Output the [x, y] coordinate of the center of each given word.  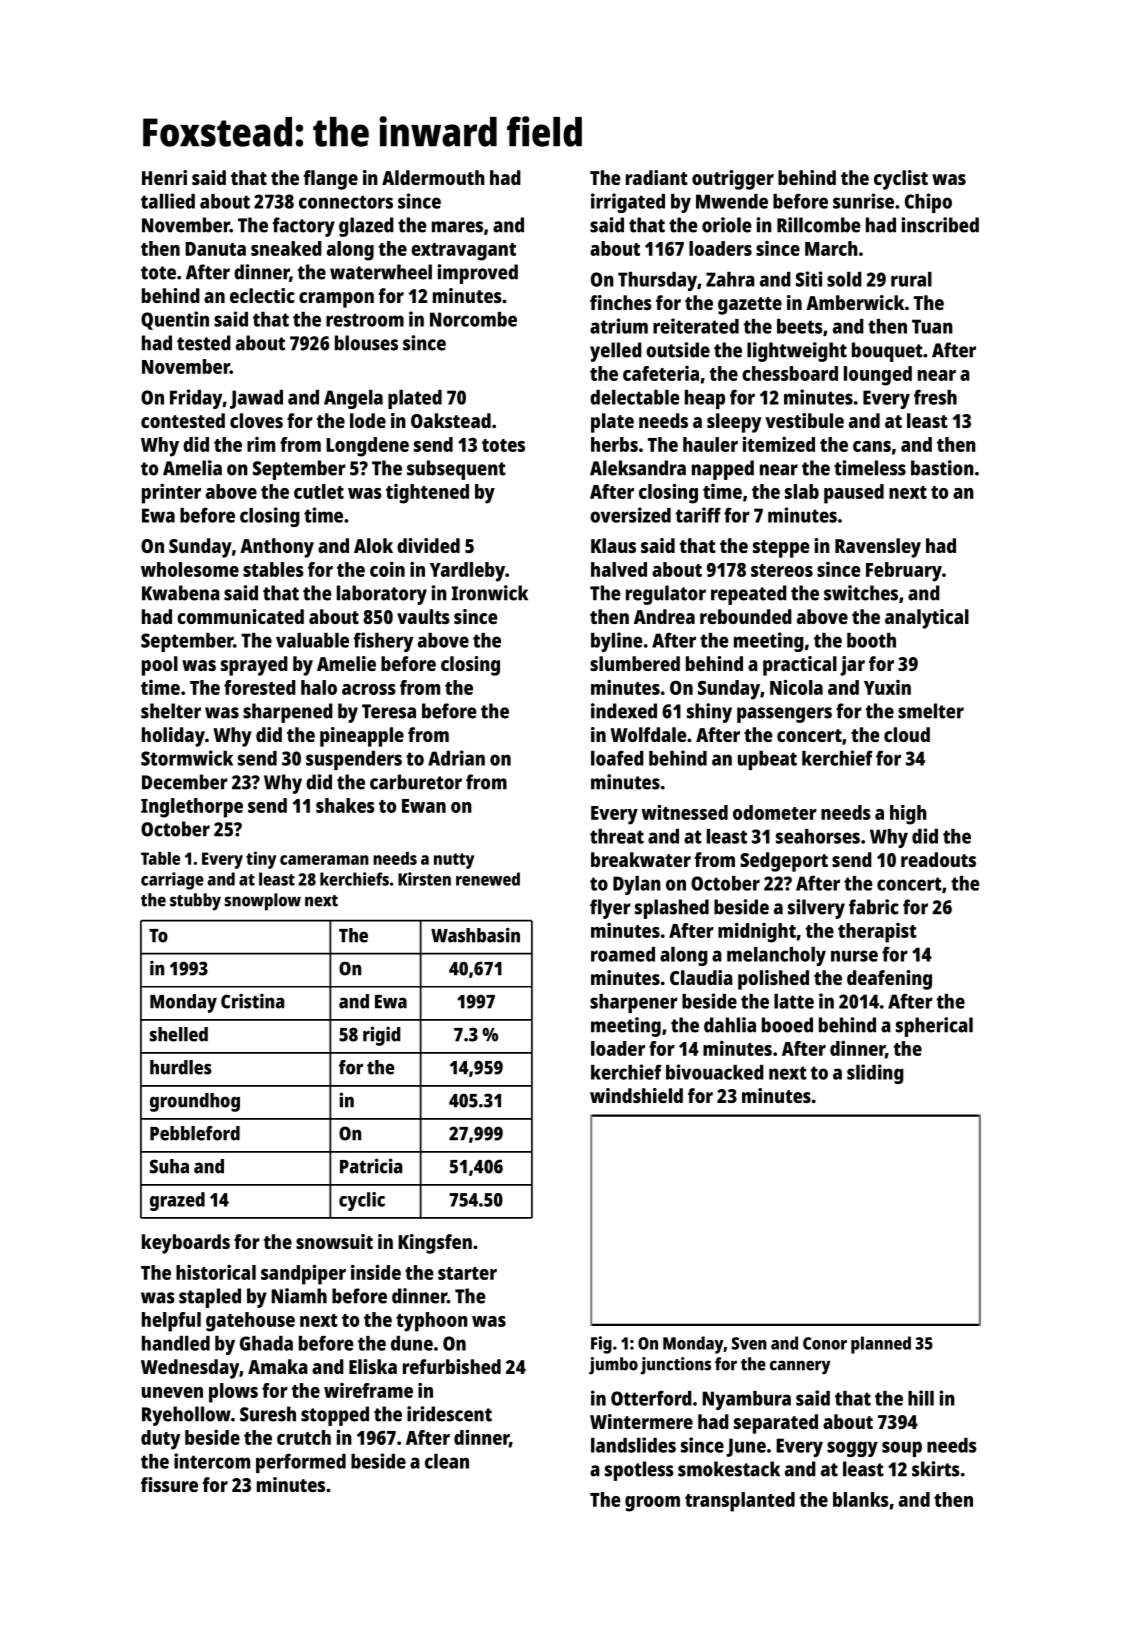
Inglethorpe [192, 808]
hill [921, 1398]
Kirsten [424, 879]
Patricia [371, 1166]
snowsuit [334, 1241]
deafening [889, 980]
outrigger [733, 180]
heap [705, 399]
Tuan [932, 326]
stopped [335, 1416]
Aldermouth [433, 177]
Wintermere [641, 1421]
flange [330, 180]
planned [881, 1345]
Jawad [256, 399]
